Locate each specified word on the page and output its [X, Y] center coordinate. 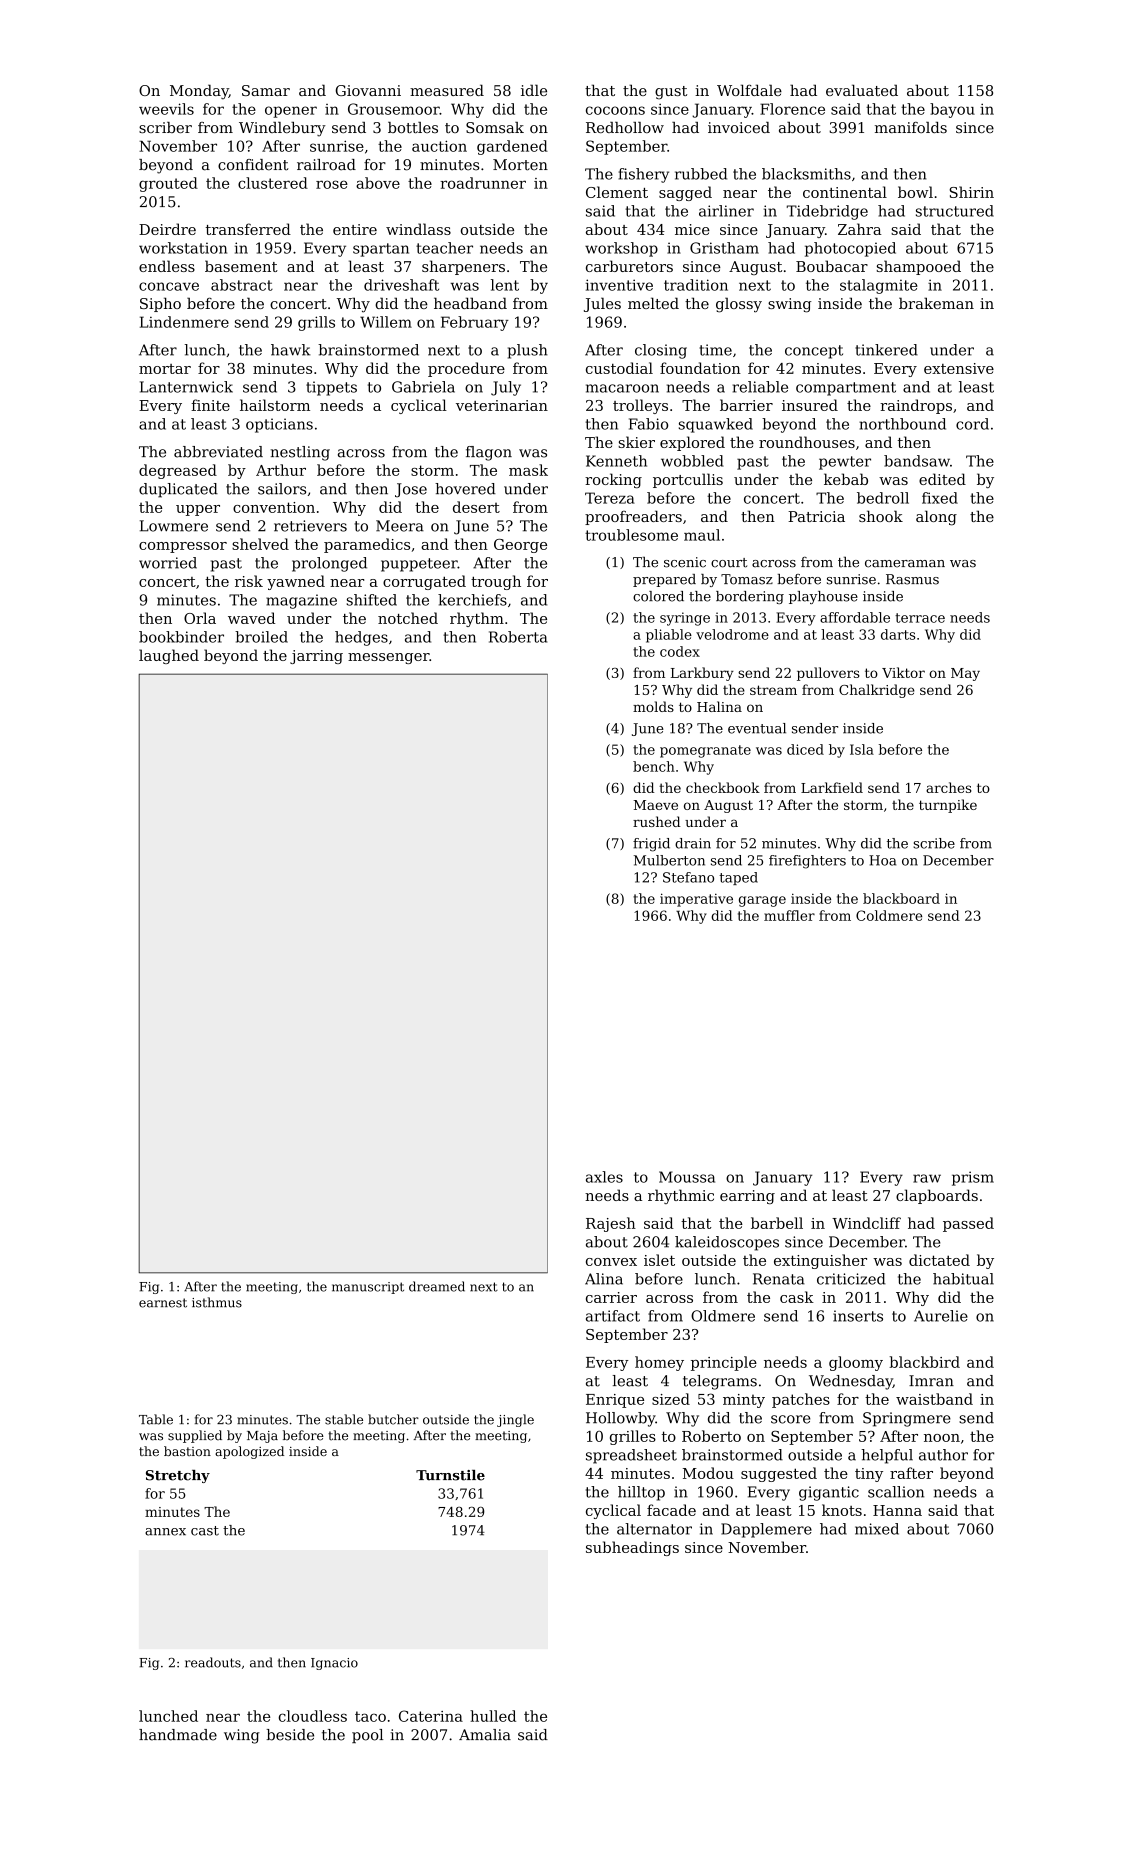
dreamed [437, 1286]
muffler [789, 915]
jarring [316, 657]
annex [165, 1532]
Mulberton [669, 860]
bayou [952, 110]
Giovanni [368, 90]
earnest [163, 1303]
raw [927, 1178]
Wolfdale [749, 90]
